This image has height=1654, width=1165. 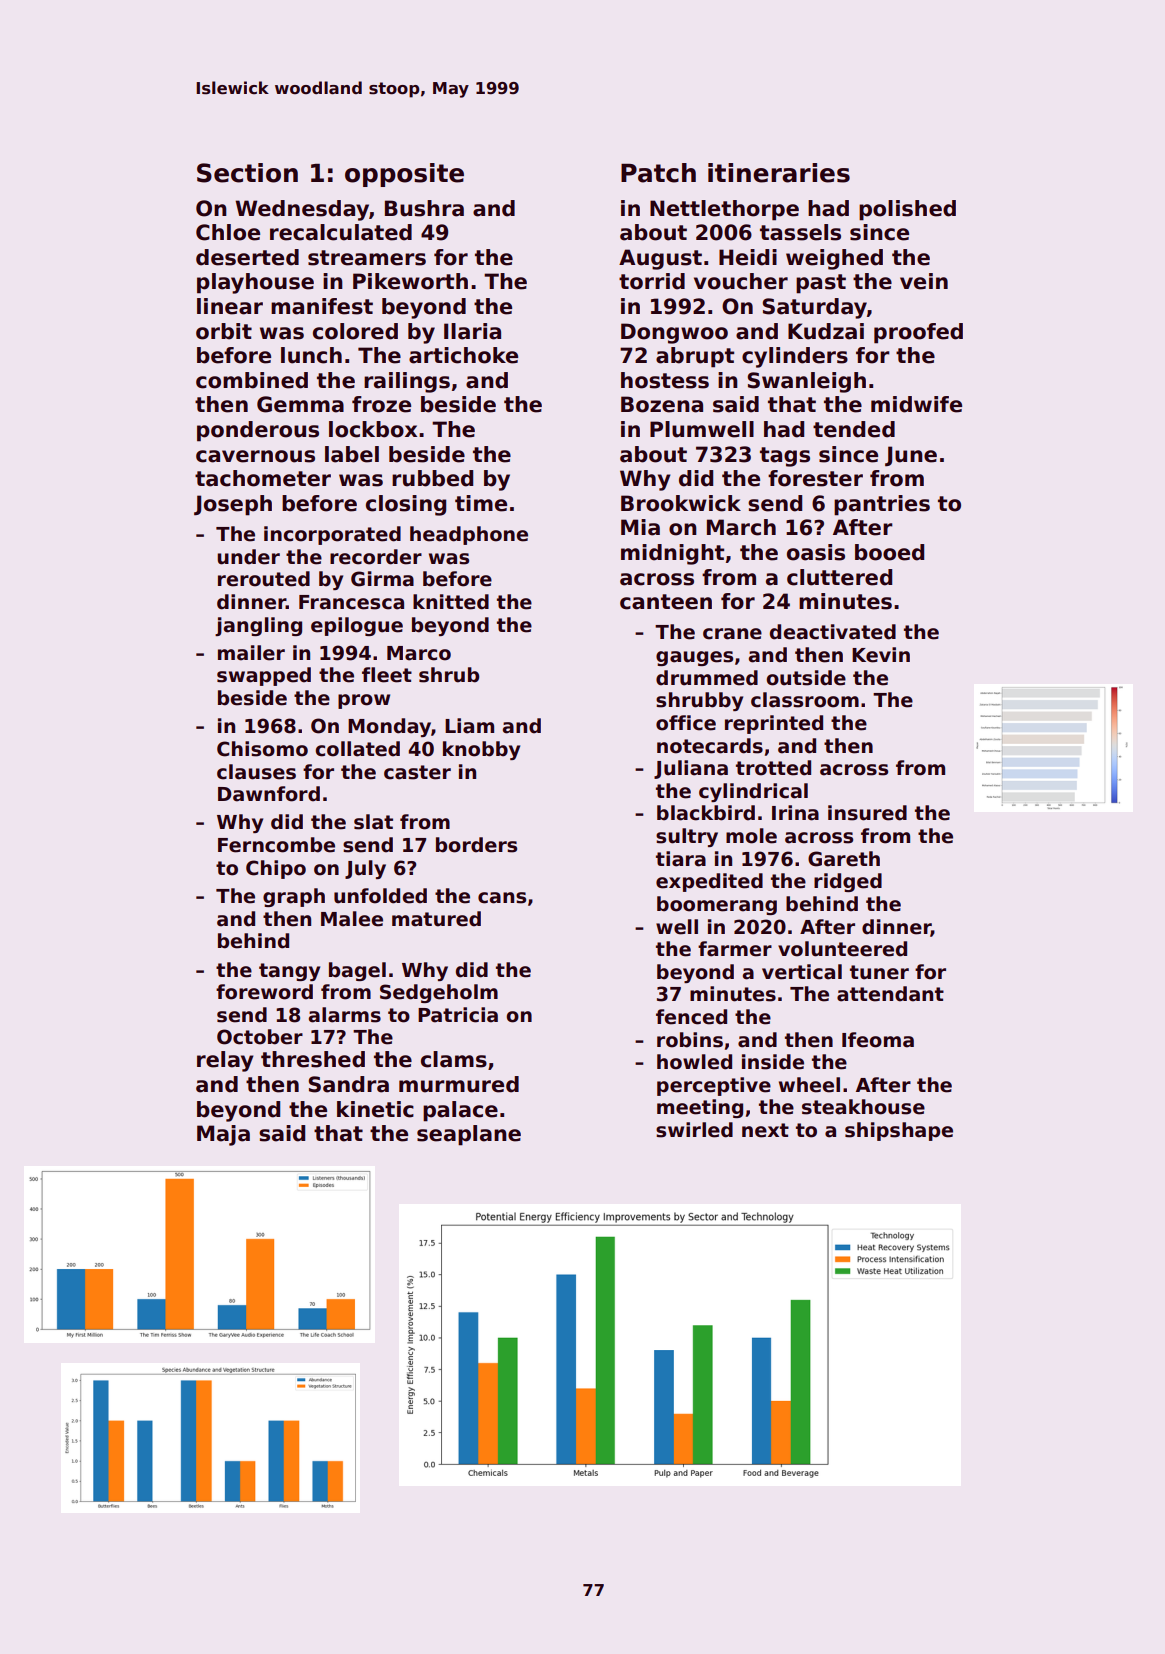 I want to click on rerouted, so click(x=264, y=579).
